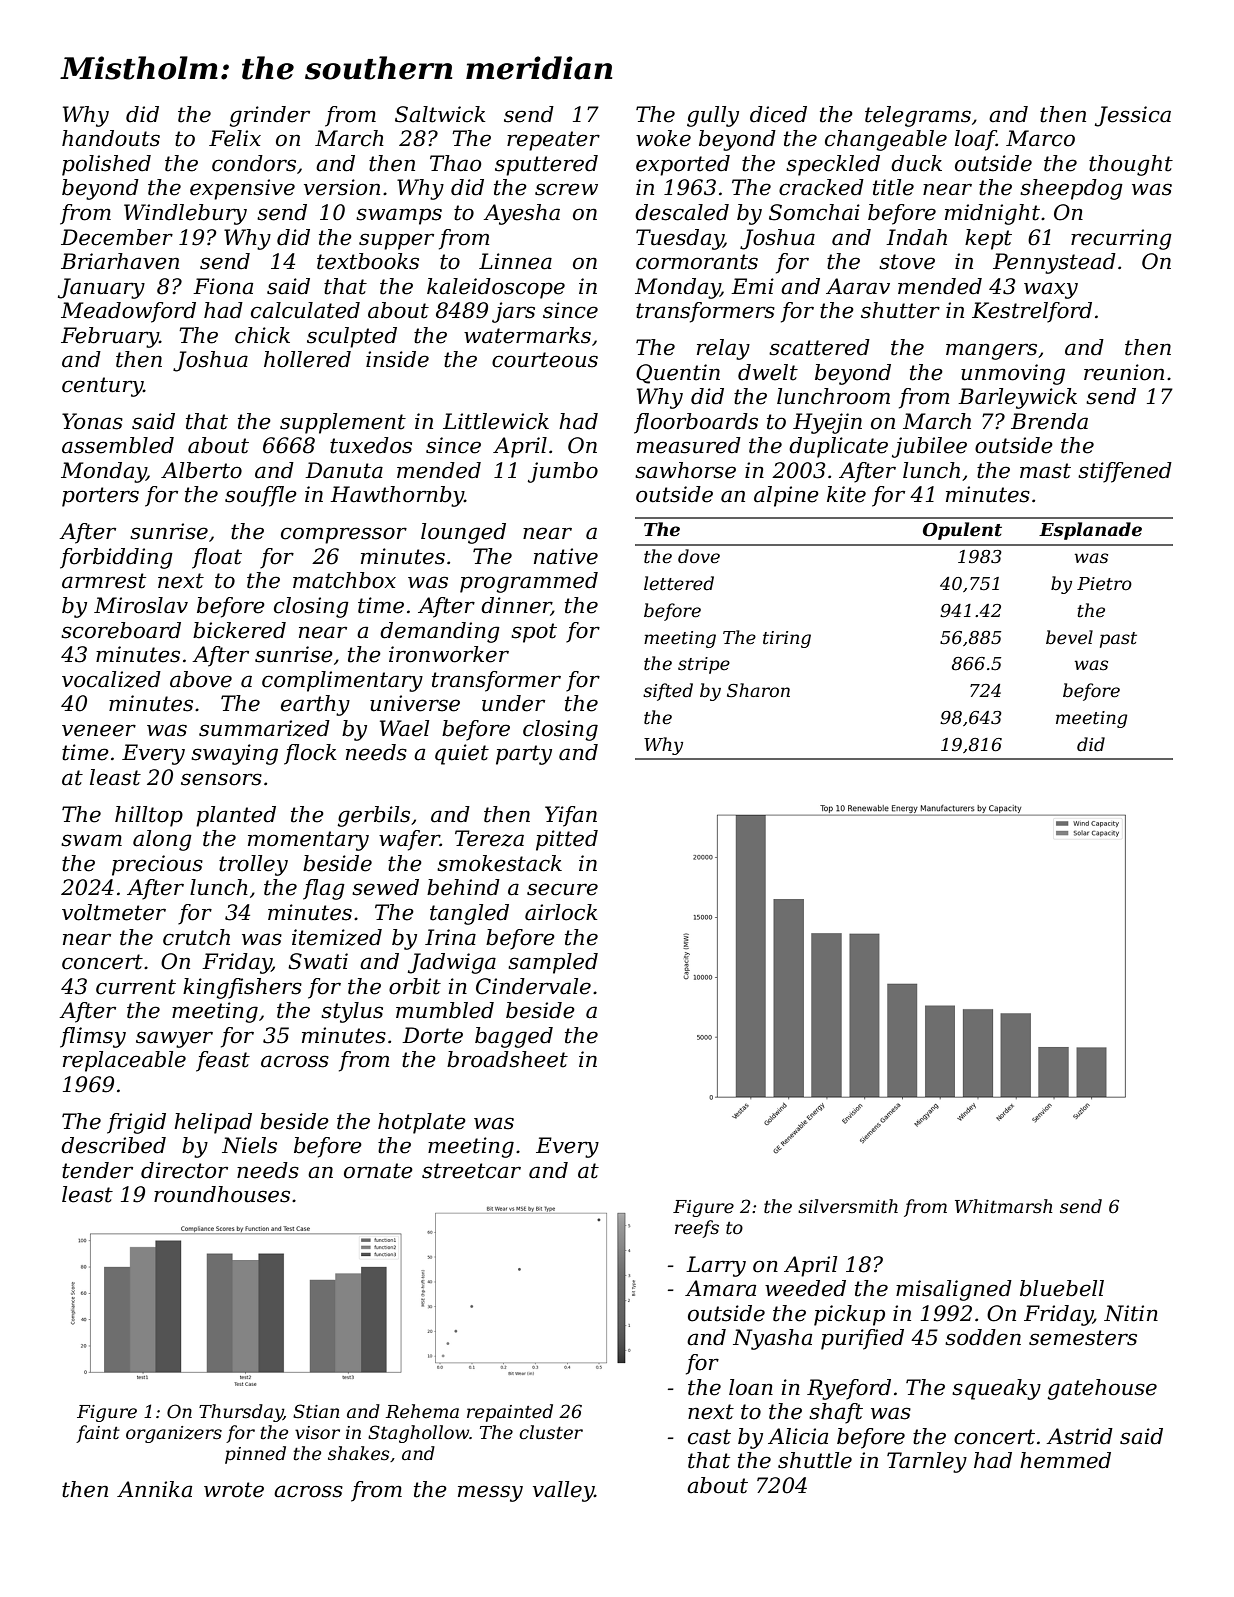 Image resolution: width=1234 pixels, height=1597 pixels. What do you see at coordinates (918, 116) in the image?
I see `telegrams` at bounding box center [918, 116].
